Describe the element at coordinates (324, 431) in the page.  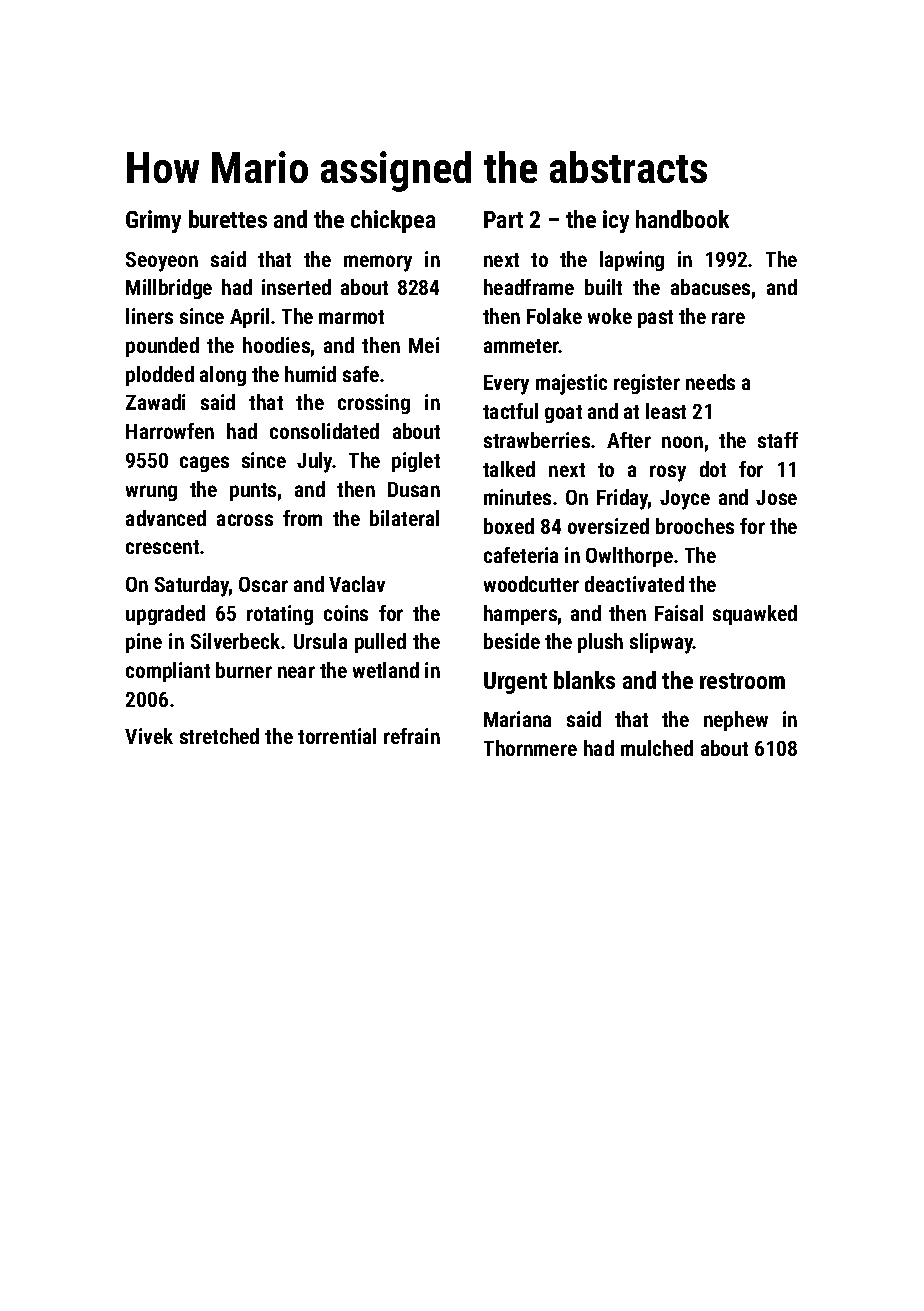
I see `consolidated` at that location.
